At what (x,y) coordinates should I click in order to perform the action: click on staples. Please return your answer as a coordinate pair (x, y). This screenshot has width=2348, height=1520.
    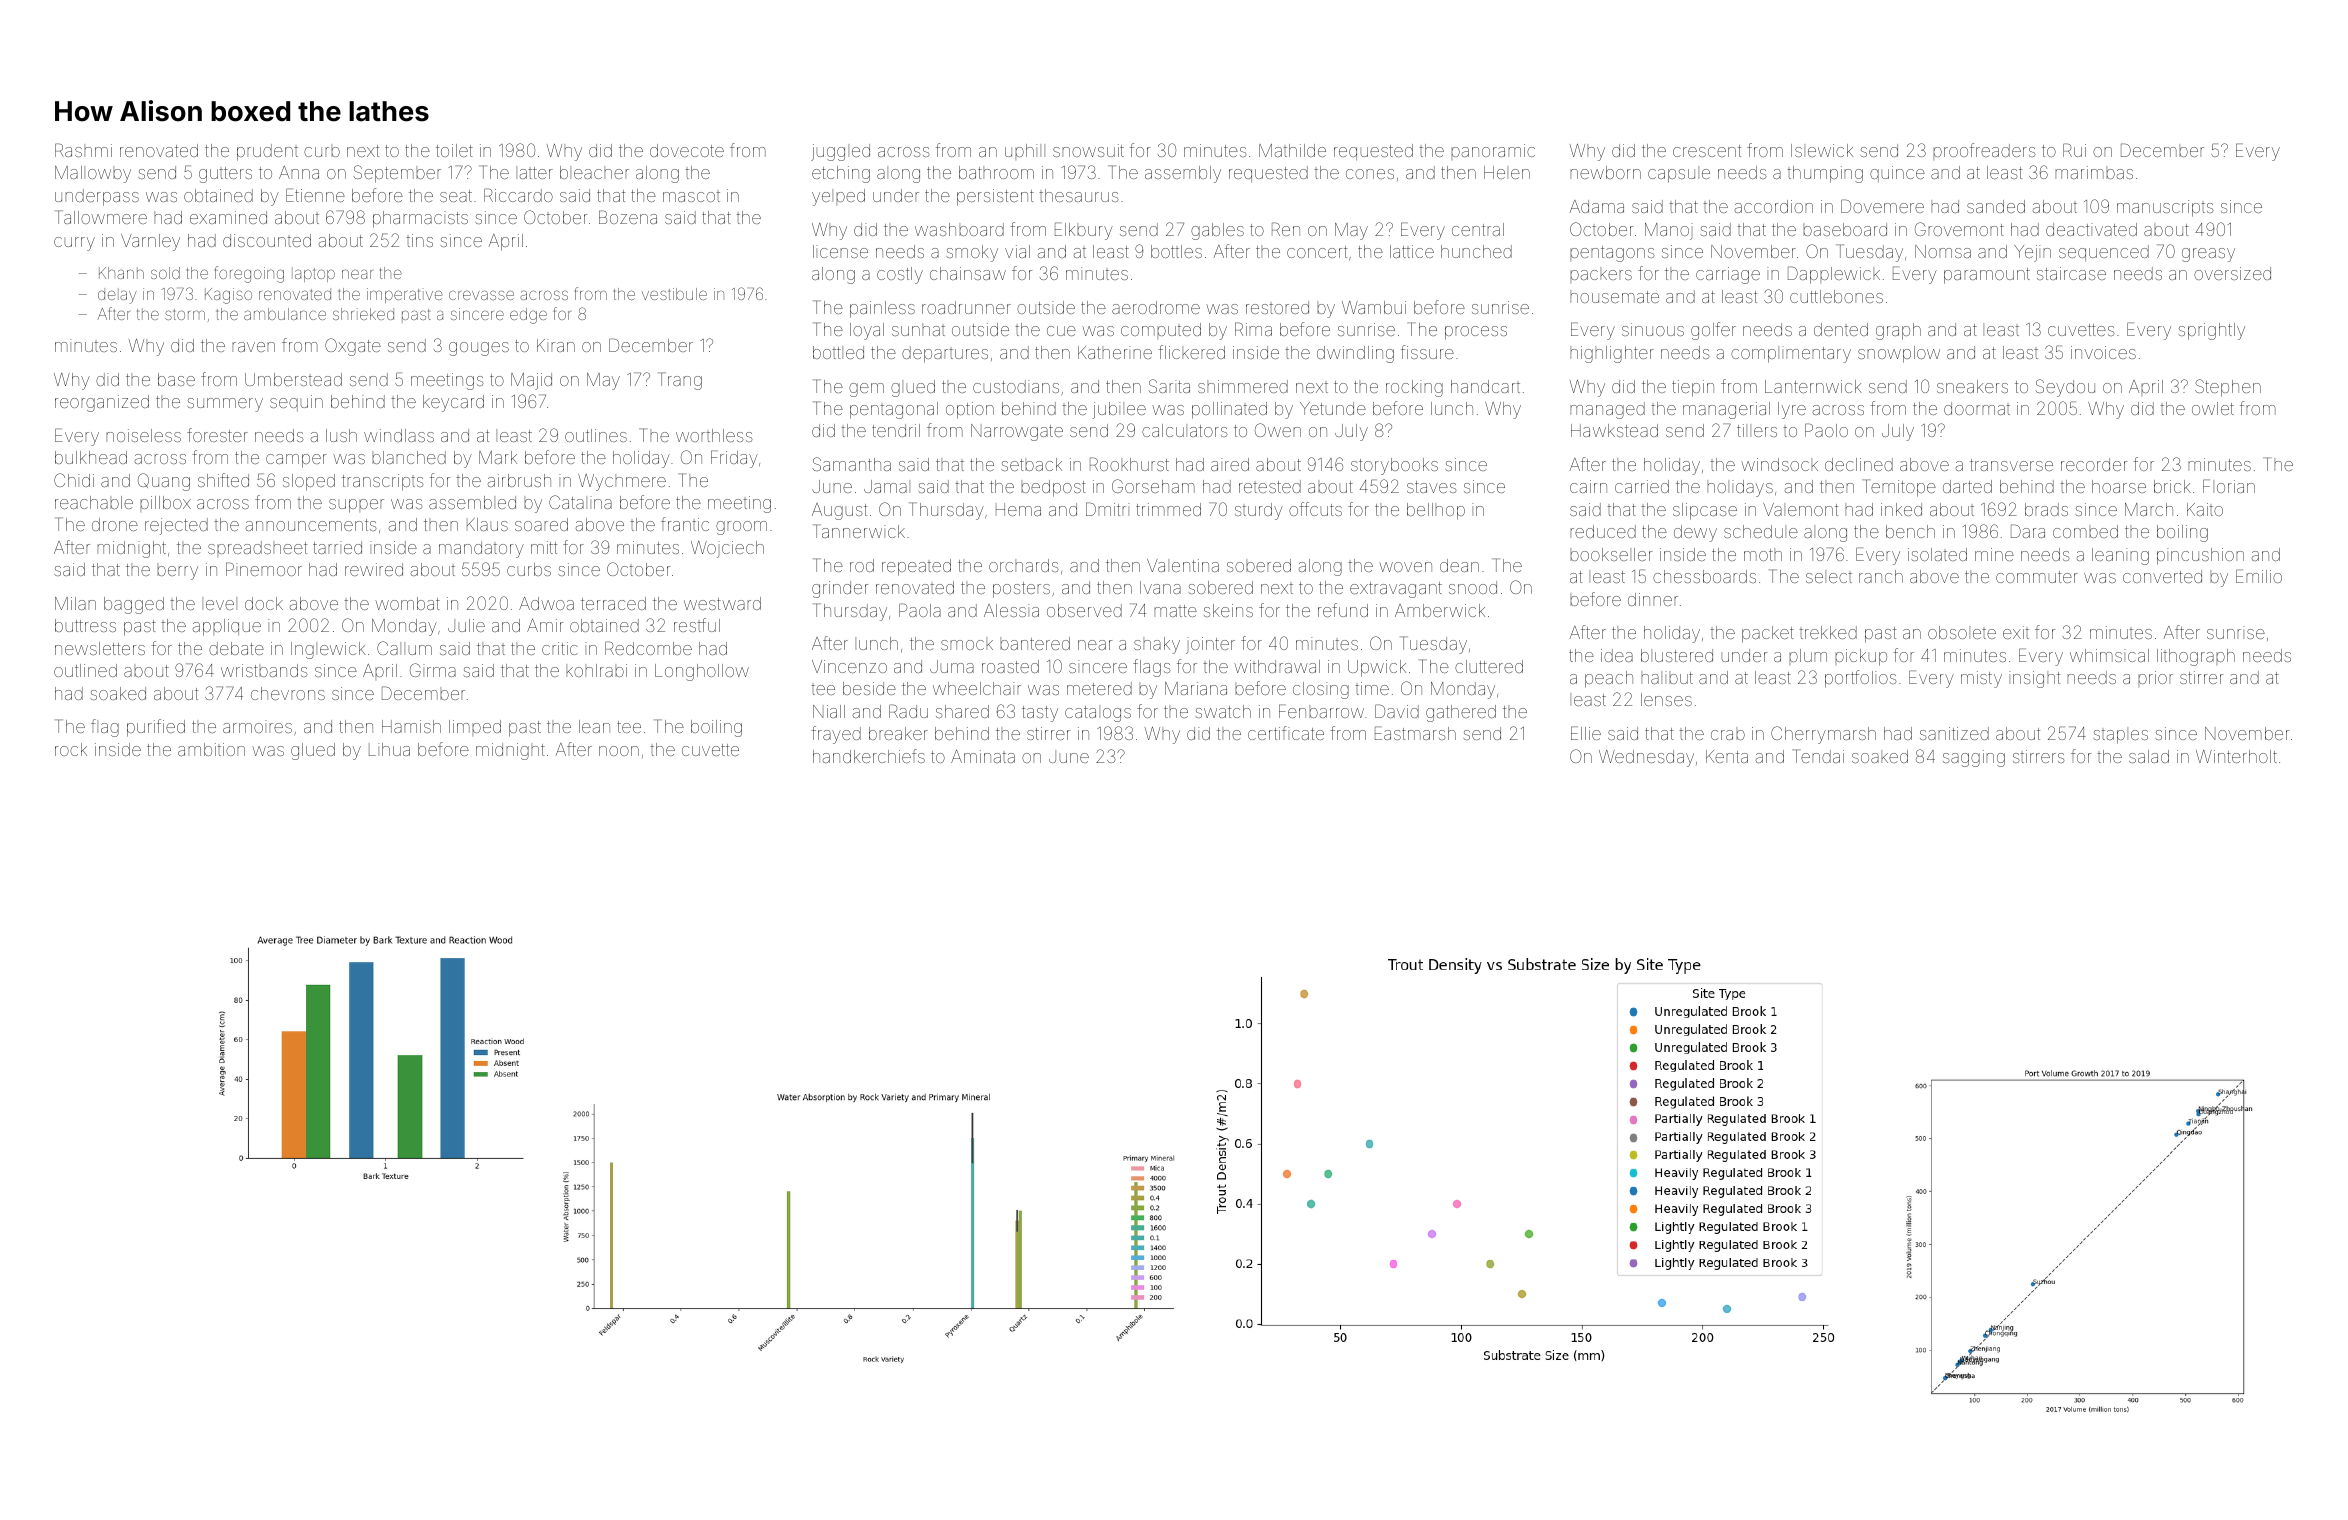
    Looking at the image, I should click on (2120, 735).
